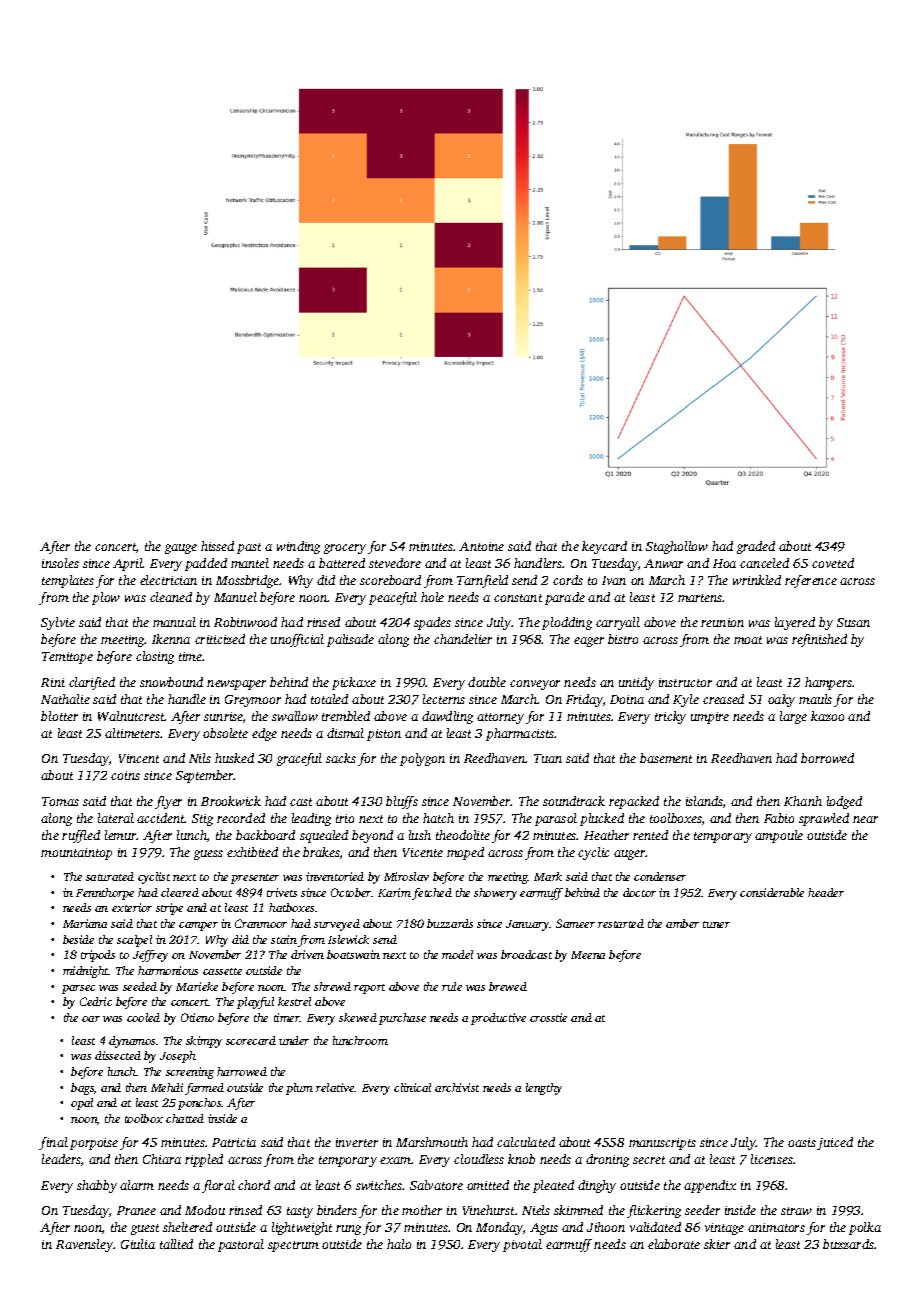  What do you see at coordinates (169, 909) in the page?
I see `stripe` at bounding box center [169, 909].
